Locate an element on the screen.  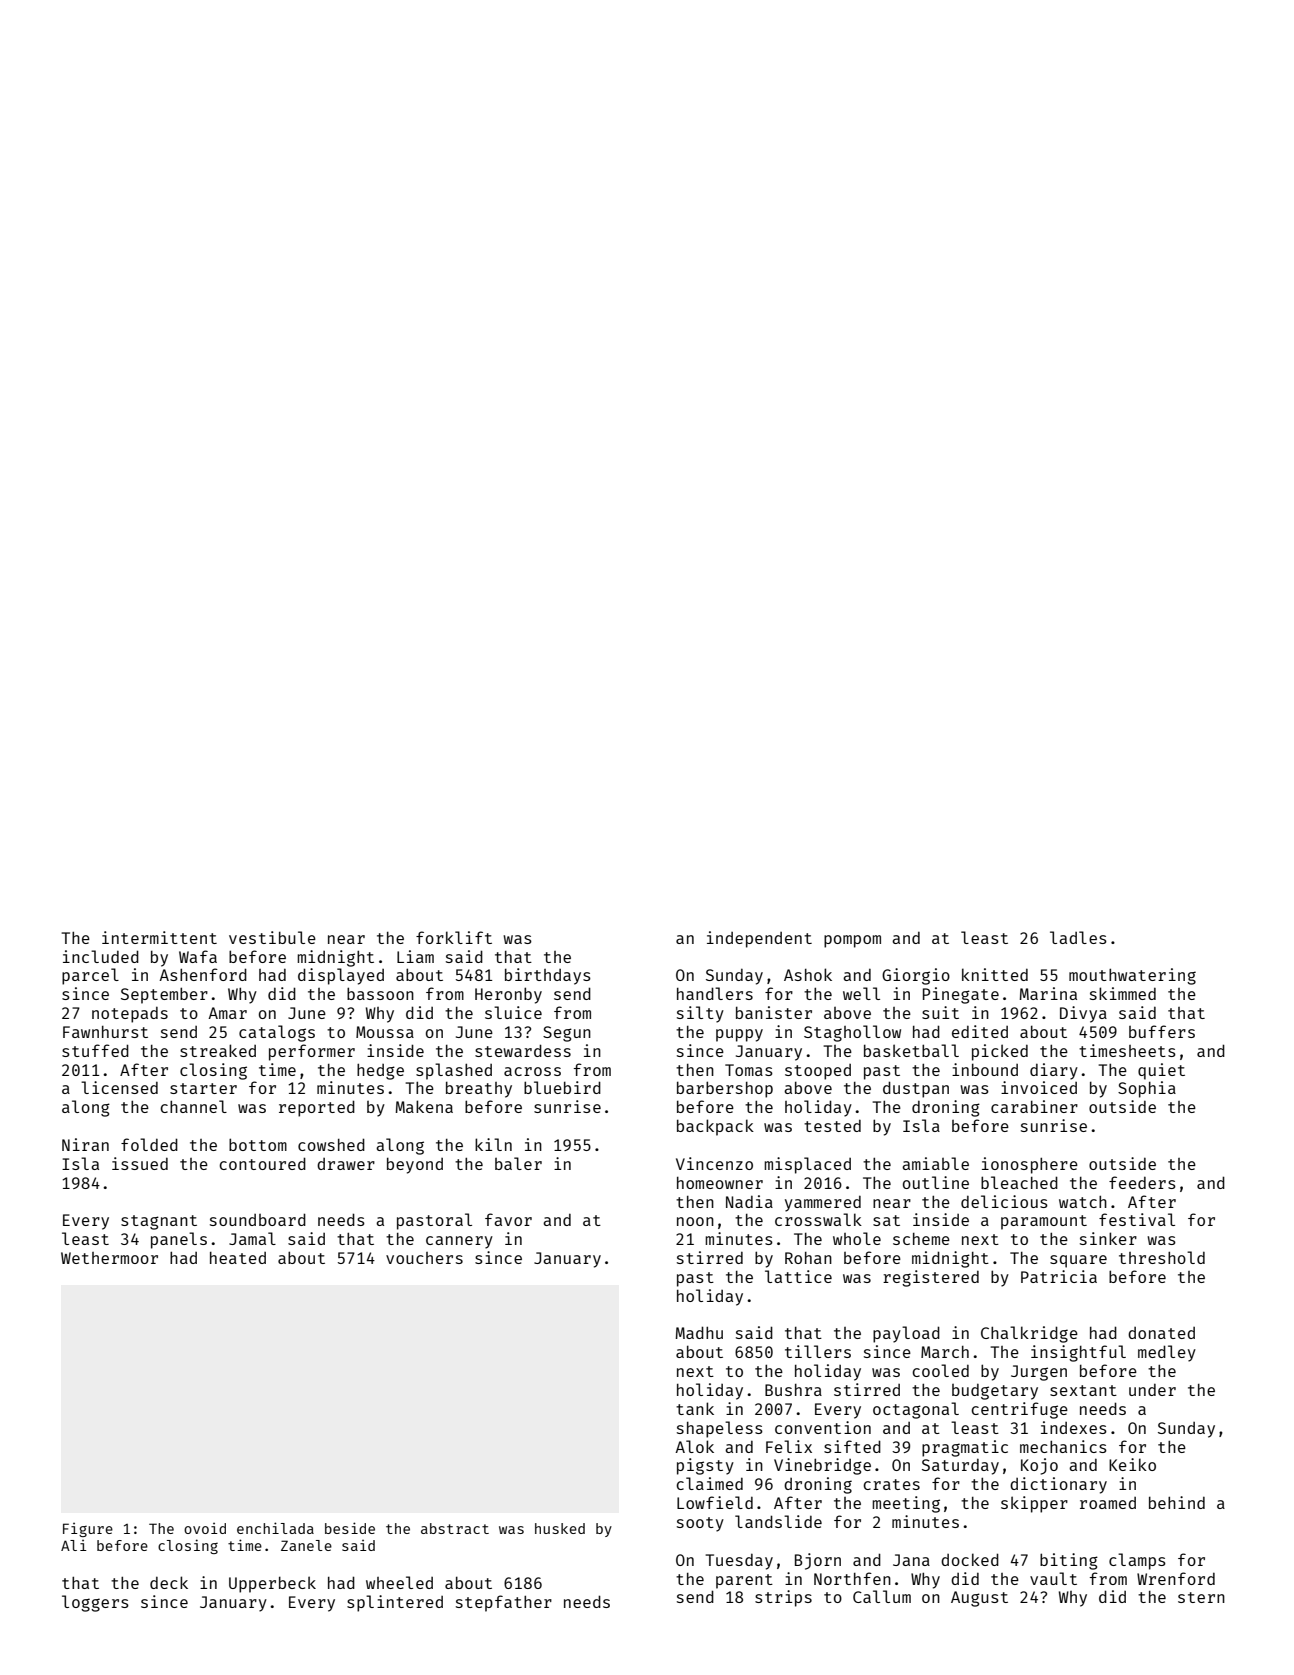
Rohan is located at coordinates (808, 1258).
